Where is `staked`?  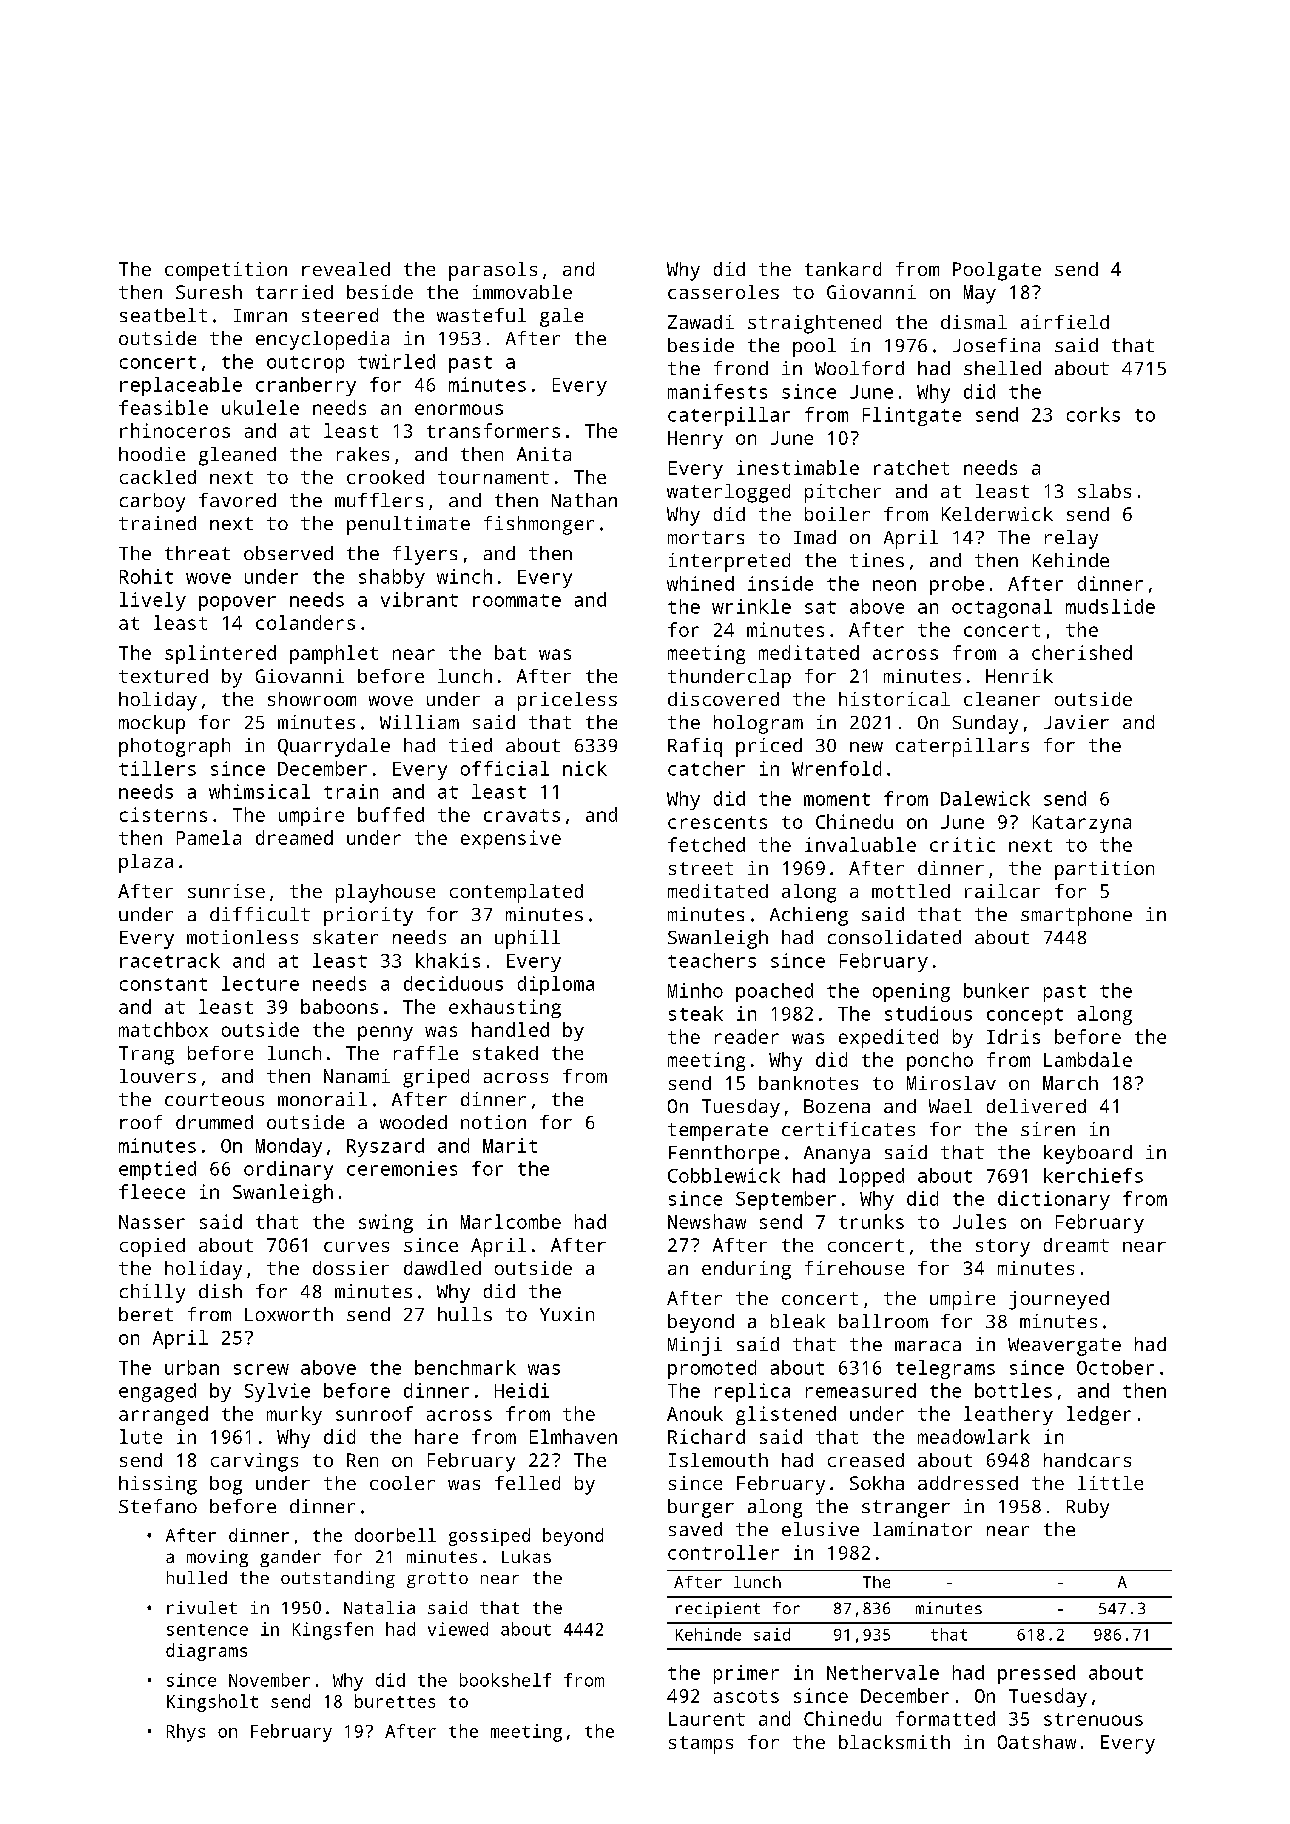 staked is located at coordinates (505, 1053).
